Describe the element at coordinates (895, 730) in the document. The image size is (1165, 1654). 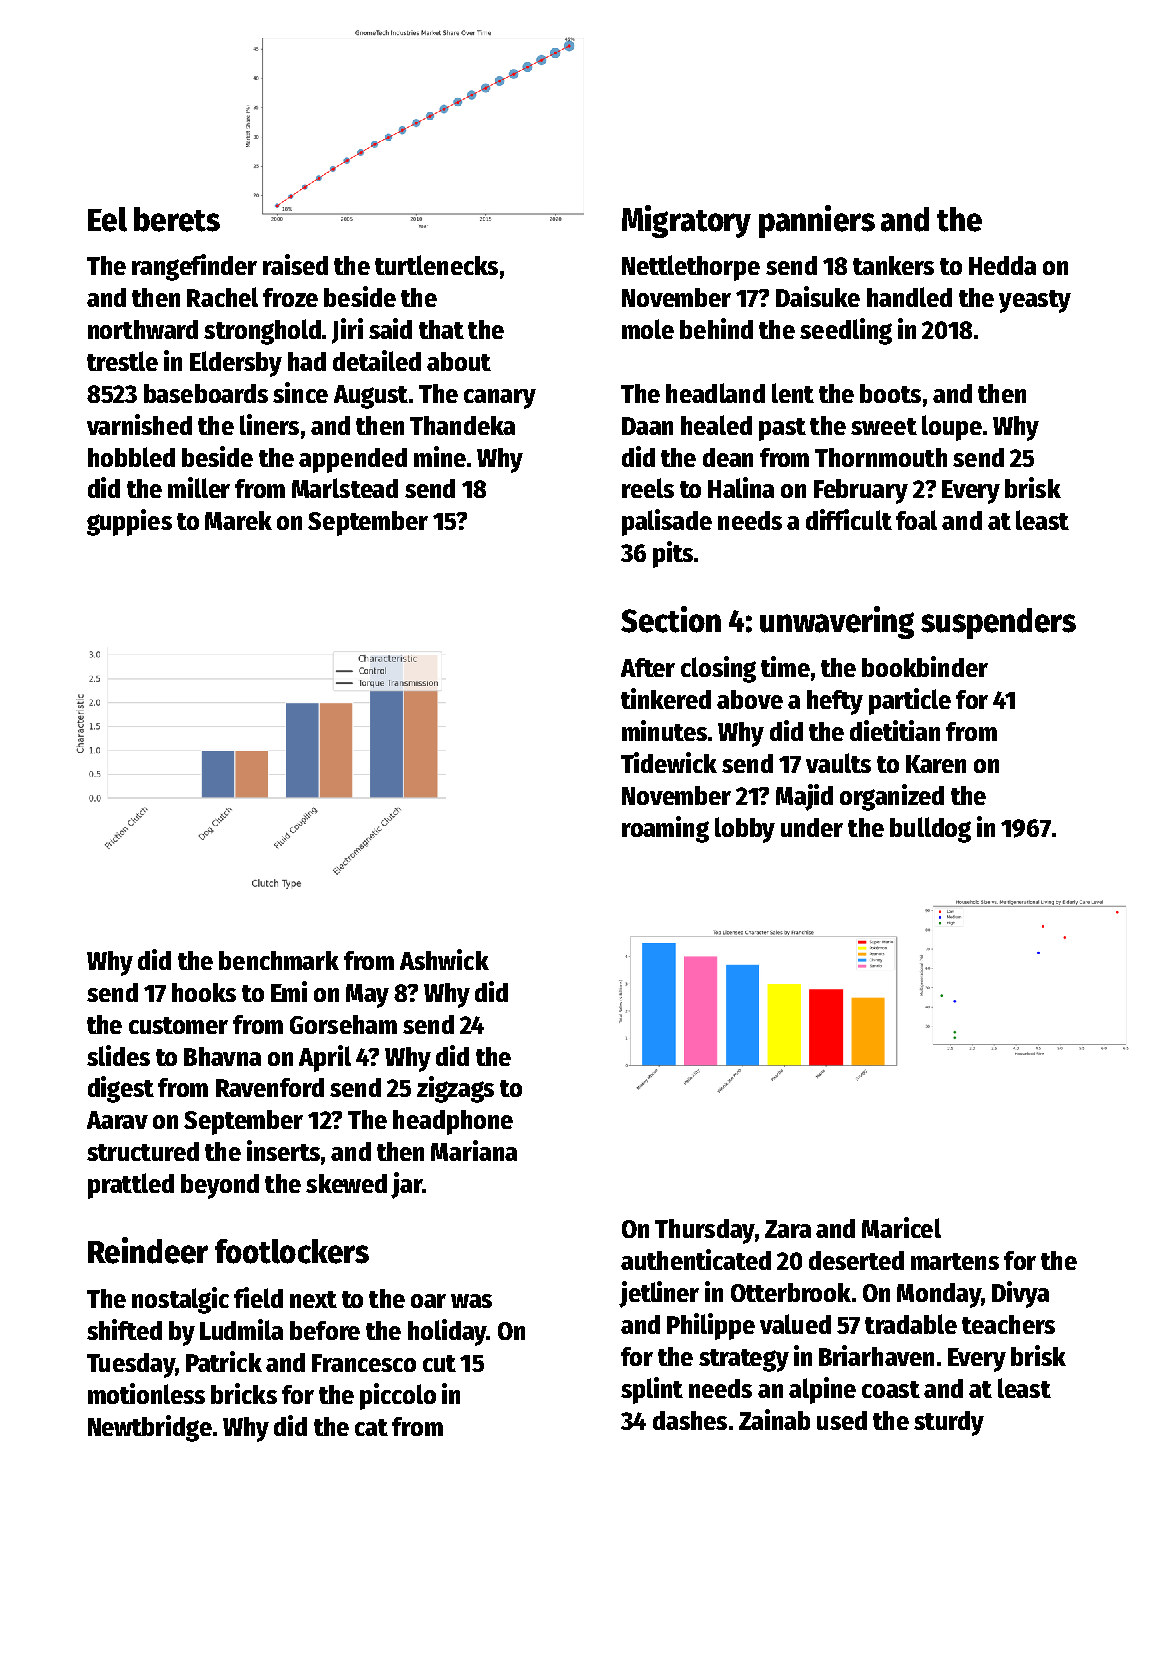
I see `dietitian` at that location.
